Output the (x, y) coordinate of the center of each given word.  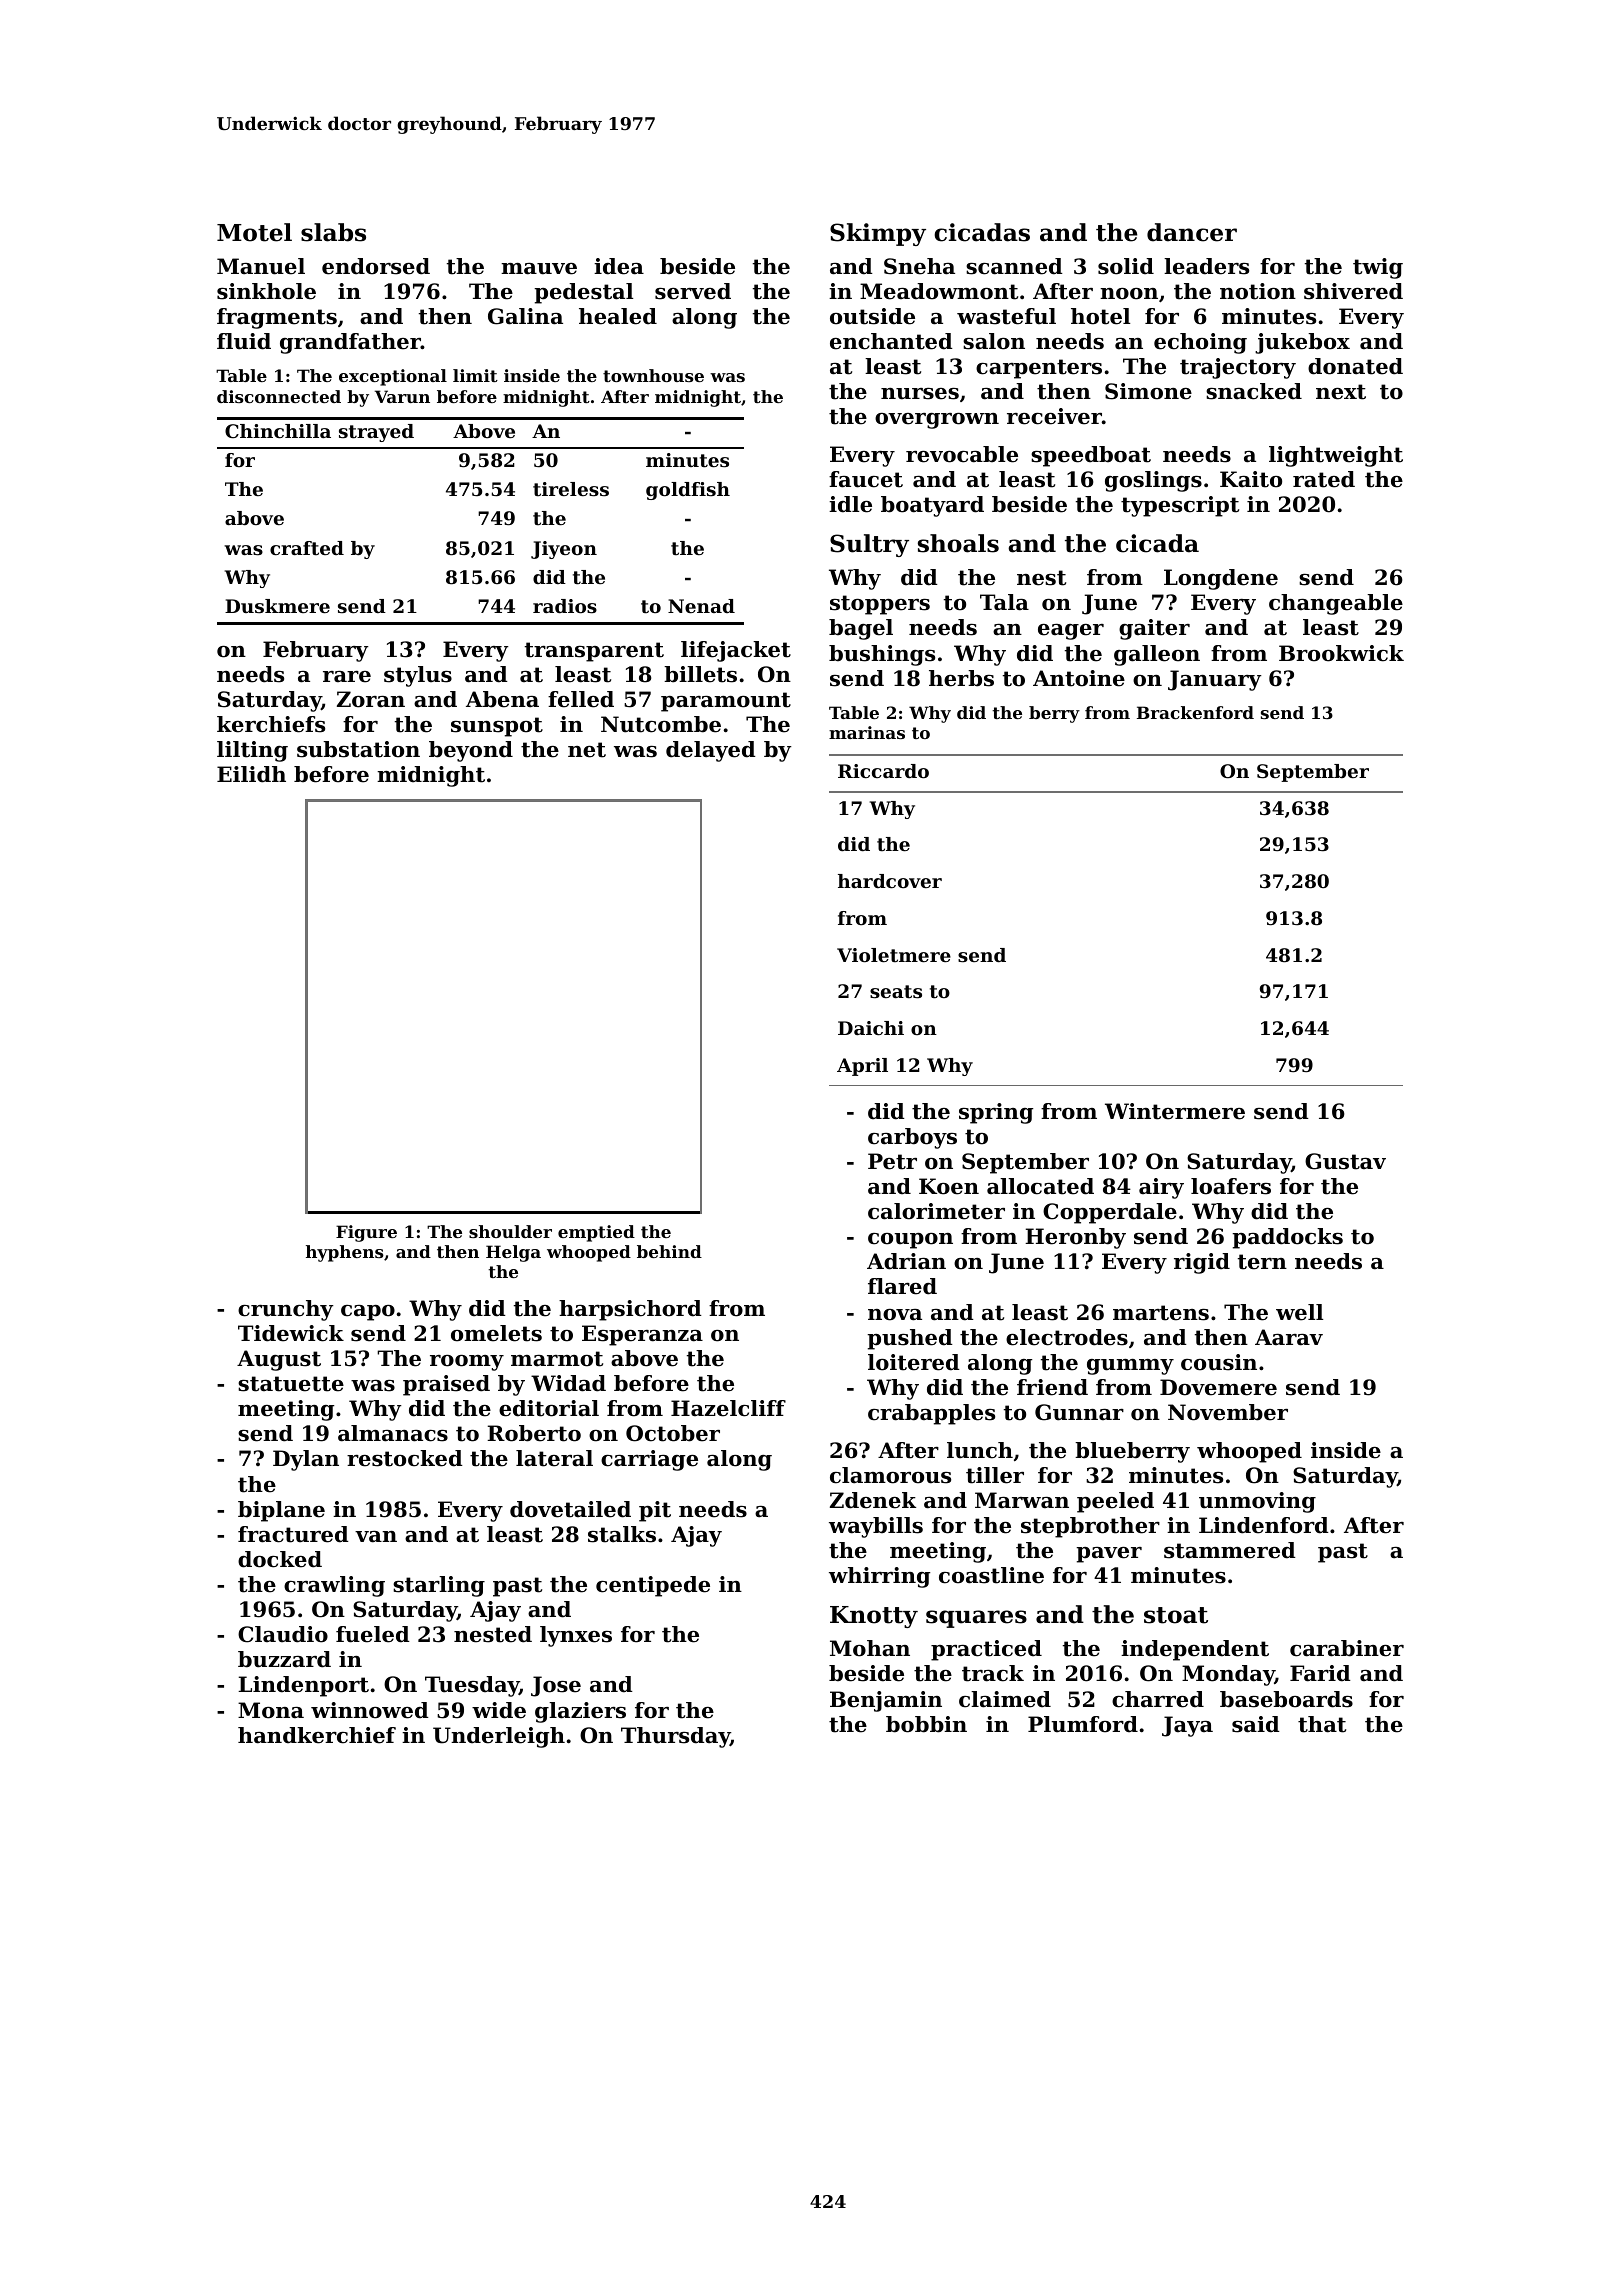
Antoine (1079, 678)
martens (1161, 1313)
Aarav (1289, 1337)
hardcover (890, 881)
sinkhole (266, 291)
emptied (596, 1233)
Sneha (919, 266)
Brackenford (1195, 712)
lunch (980, 1450)
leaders (1206, 266)
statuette (291, 1384)
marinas (867, 732)
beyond (471, 751)
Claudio (283, 1634)
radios (565, 606)
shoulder (510, 1231)
